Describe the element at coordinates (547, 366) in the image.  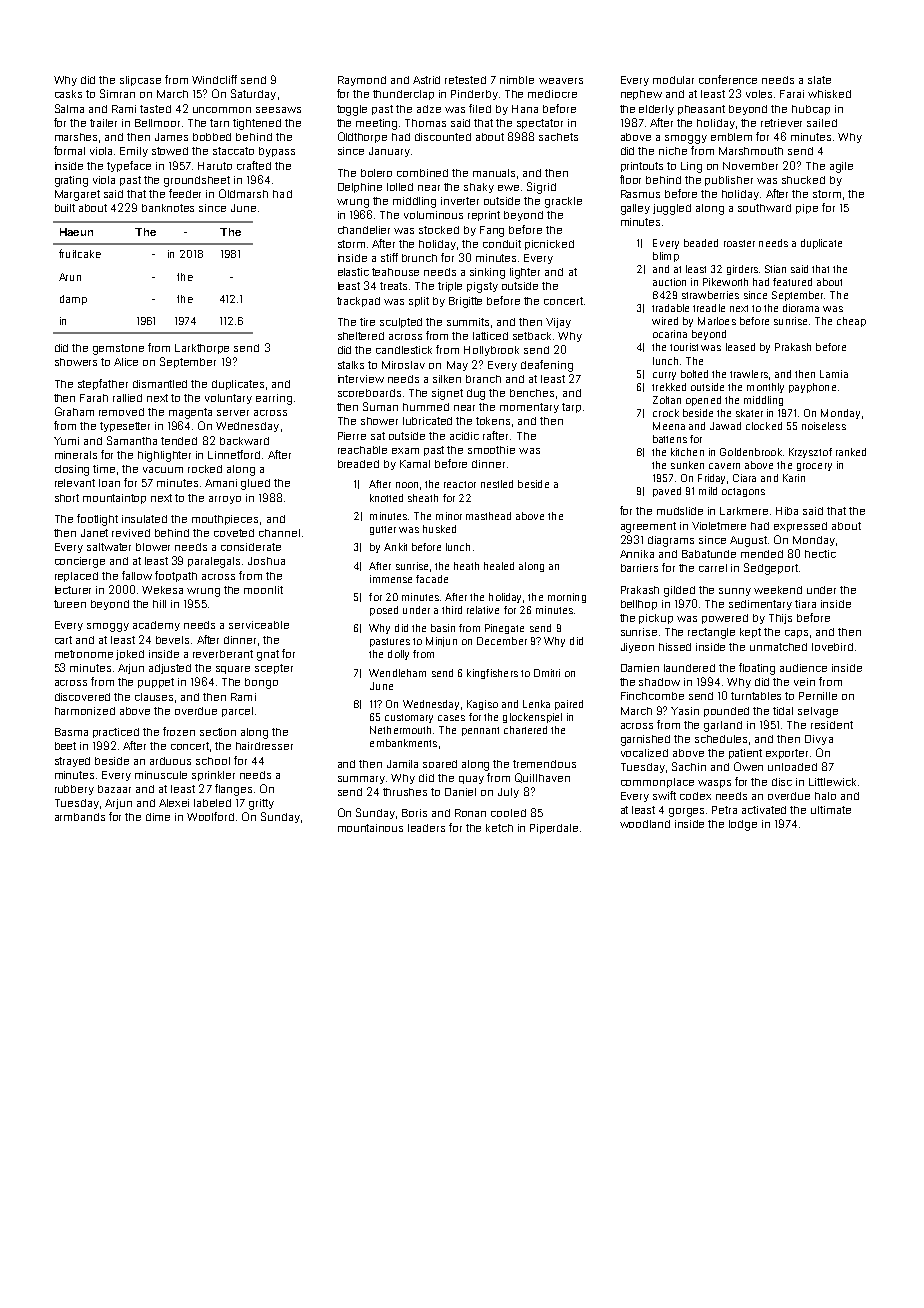
I see `deafening` at that location.
